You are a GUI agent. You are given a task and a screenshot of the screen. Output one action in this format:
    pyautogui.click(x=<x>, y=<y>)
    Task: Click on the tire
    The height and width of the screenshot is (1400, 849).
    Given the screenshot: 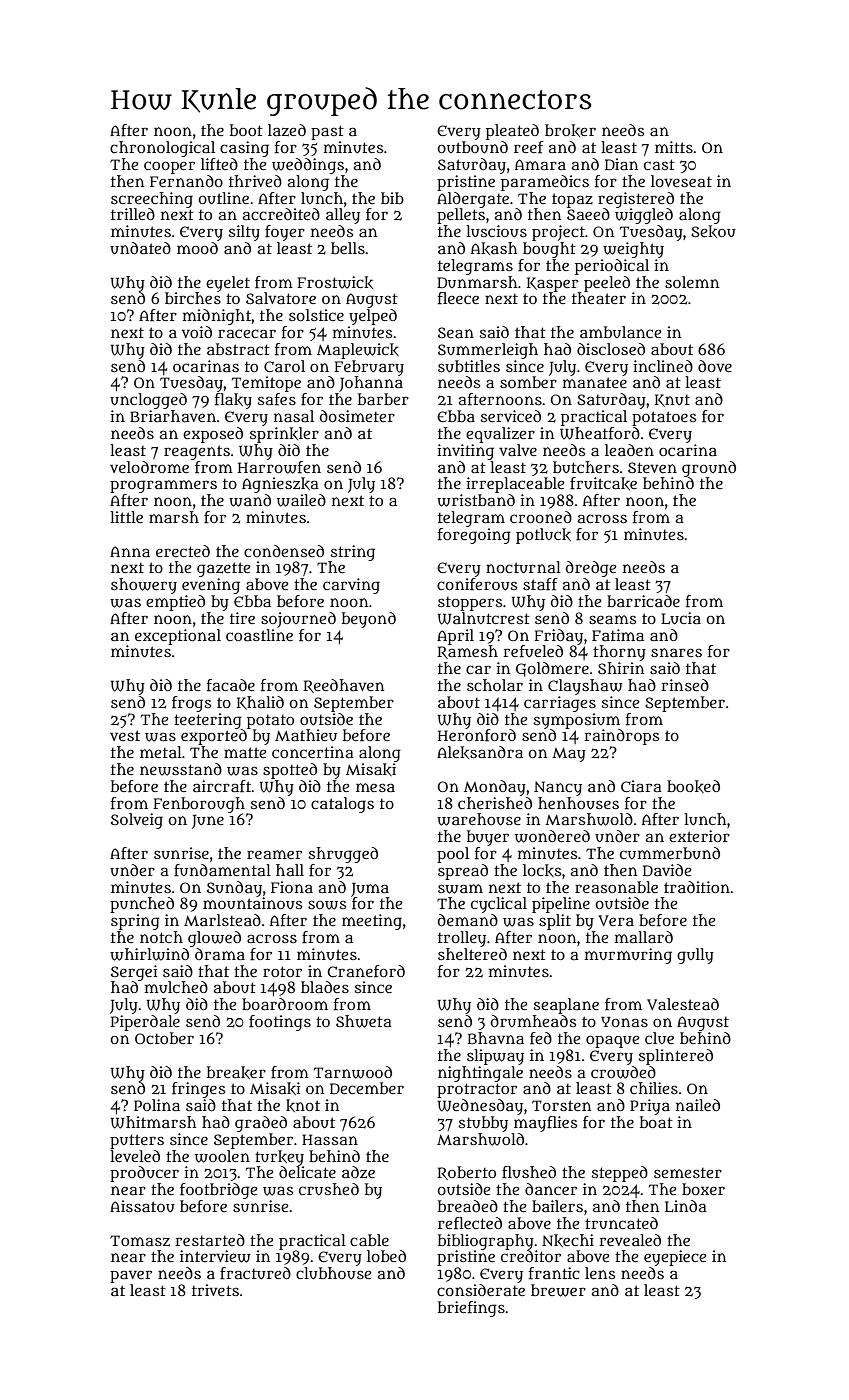 What is the action you would take?
    pyautogui.click(x=242, y=618)
